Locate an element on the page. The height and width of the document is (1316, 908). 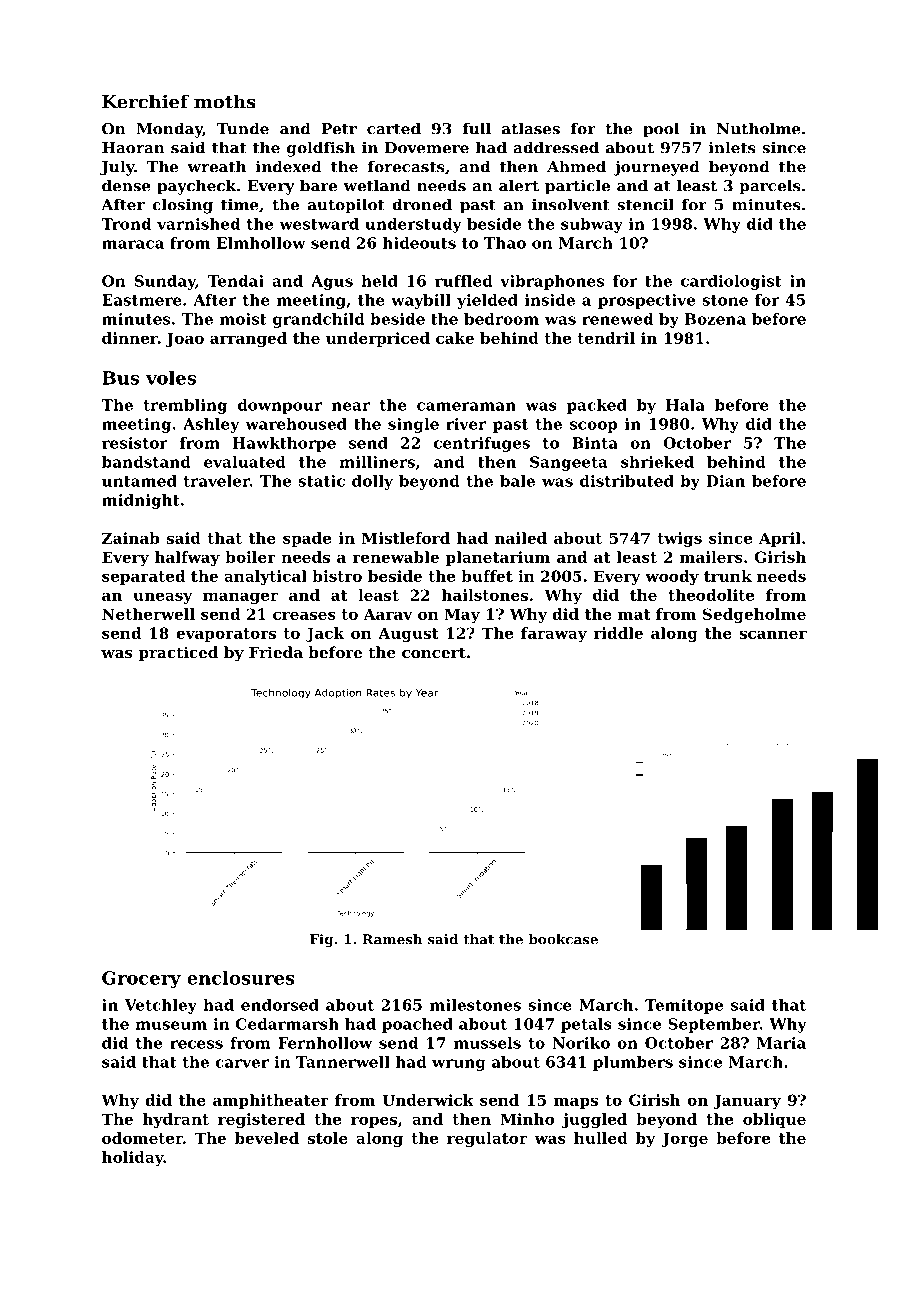
poached is located at coordinates (417, 1025).
